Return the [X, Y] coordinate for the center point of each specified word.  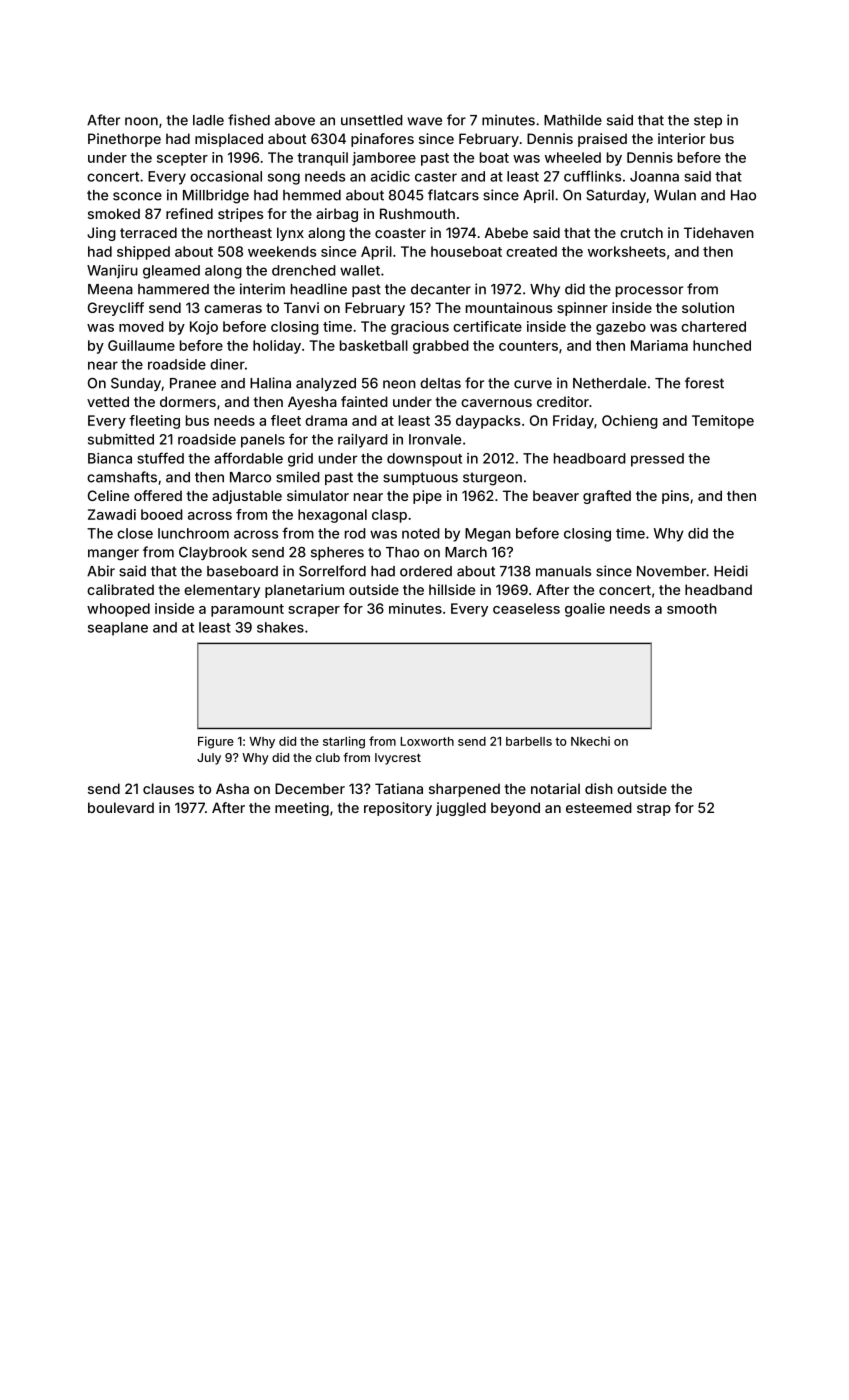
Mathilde [573, 120]
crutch [641, 232]
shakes [280, 627]
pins [675, 497]
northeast [240, 232]
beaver [556, 495]
